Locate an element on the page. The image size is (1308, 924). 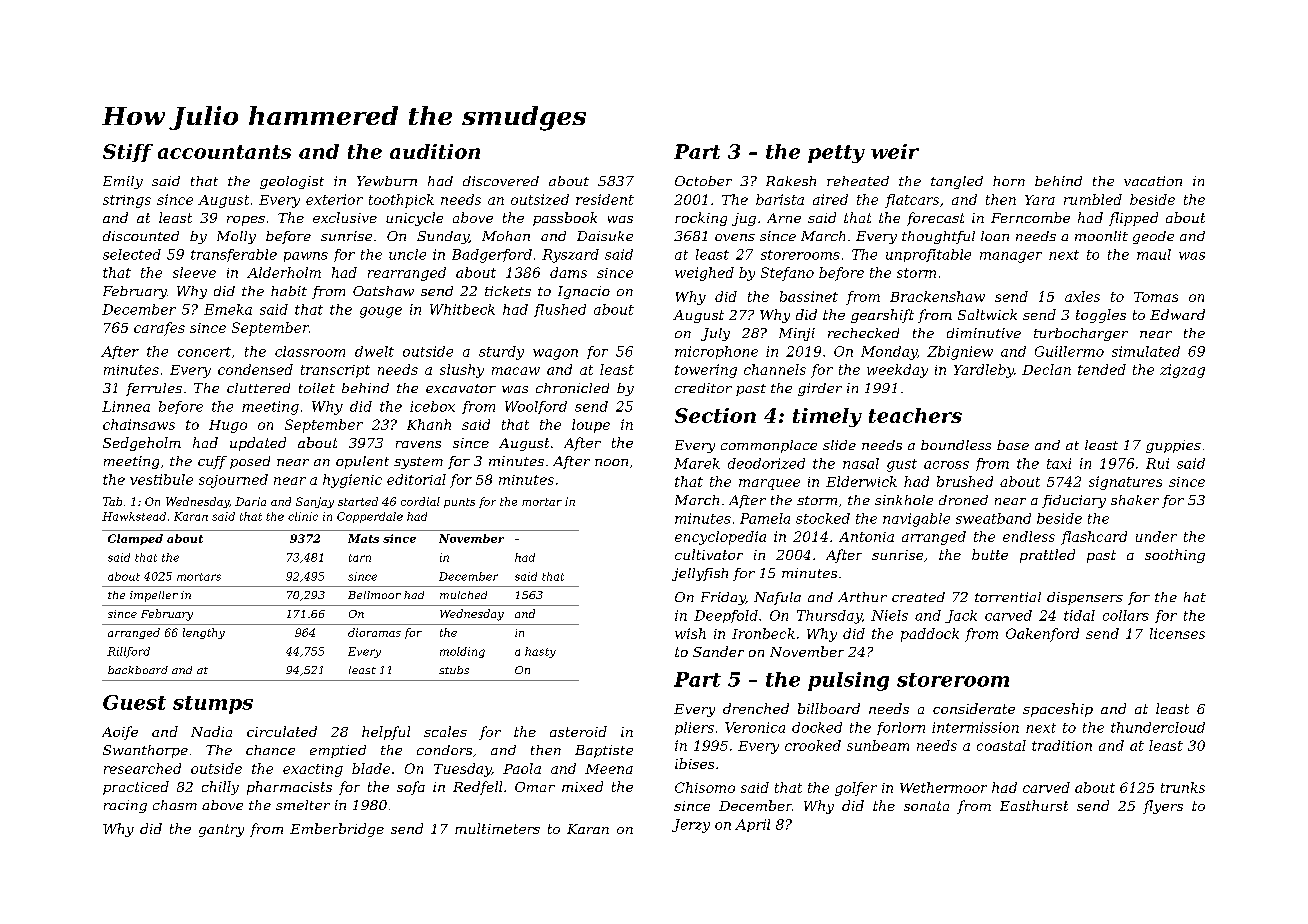
stubs is located at coordinates (454, 670).
